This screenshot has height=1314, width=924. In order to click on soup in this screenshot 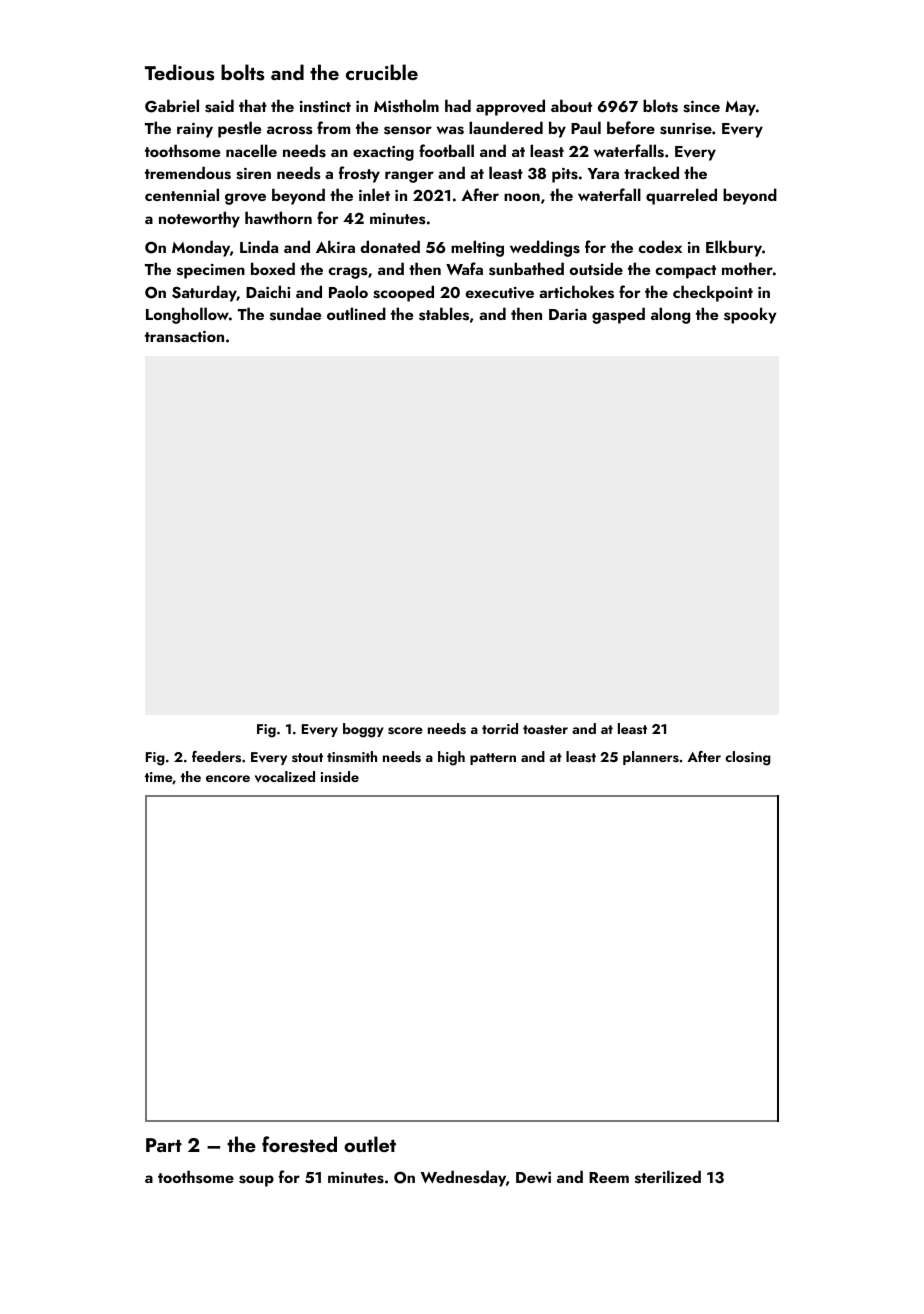, I will do `click(256, 1181)`.
